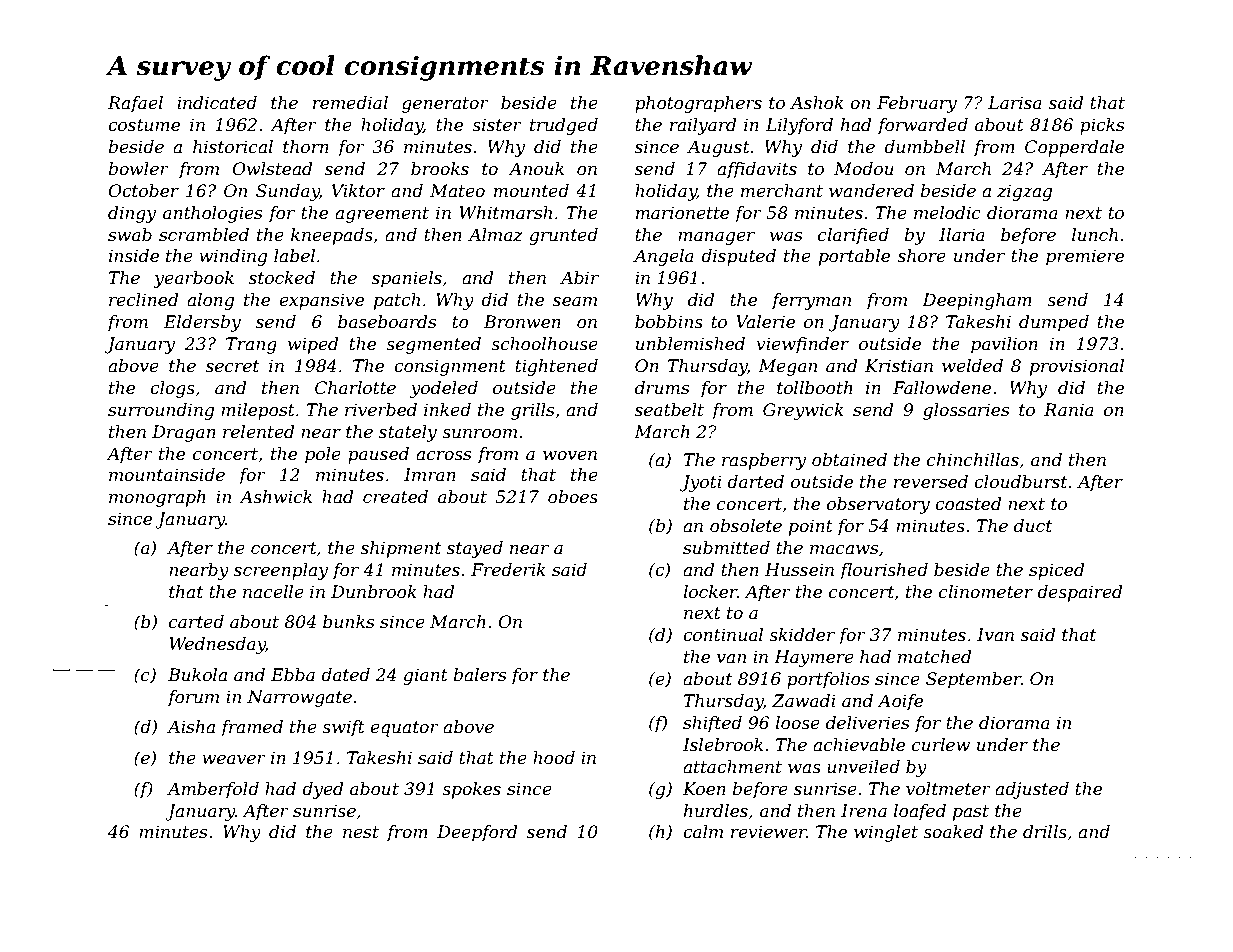 The width and height of the screenshot is (1233, 952). Describe the element at coordinates (213, 790) in the screenshot. I see `Amberfold` at that location.
